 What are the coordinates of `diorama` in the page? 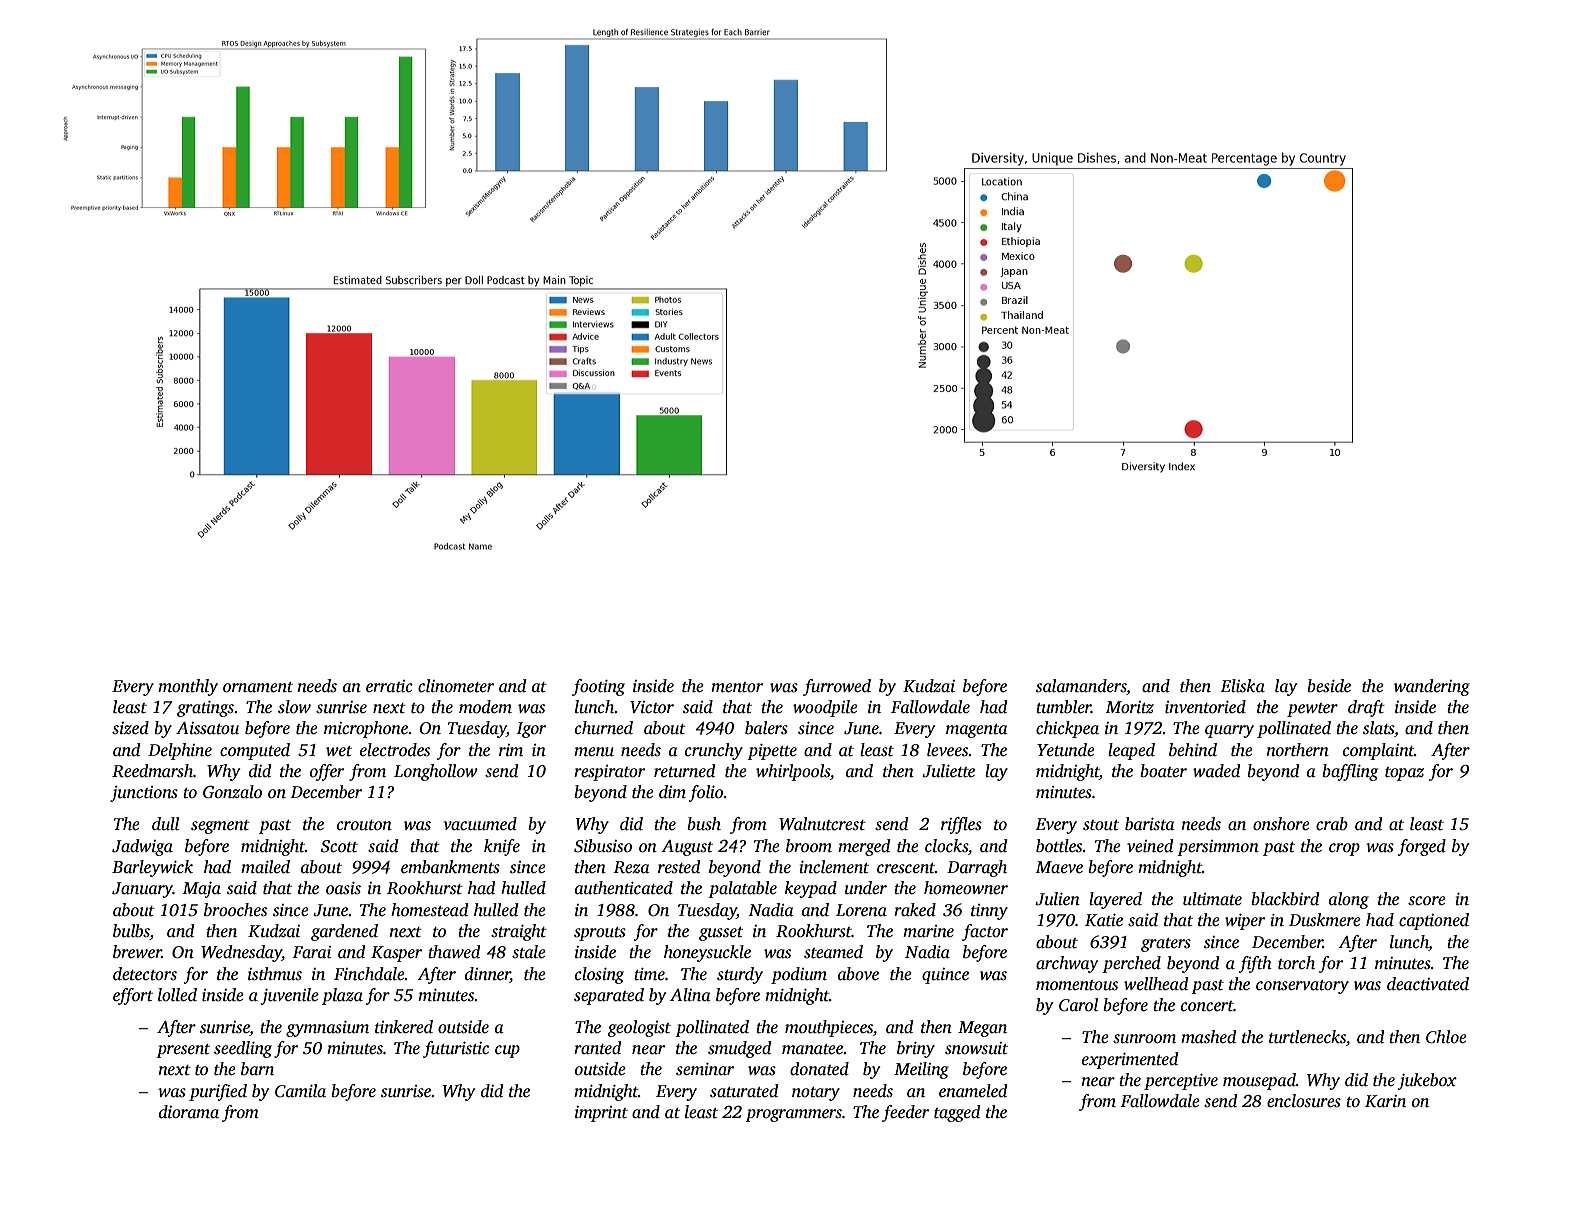 It's located at (189, 1112).
